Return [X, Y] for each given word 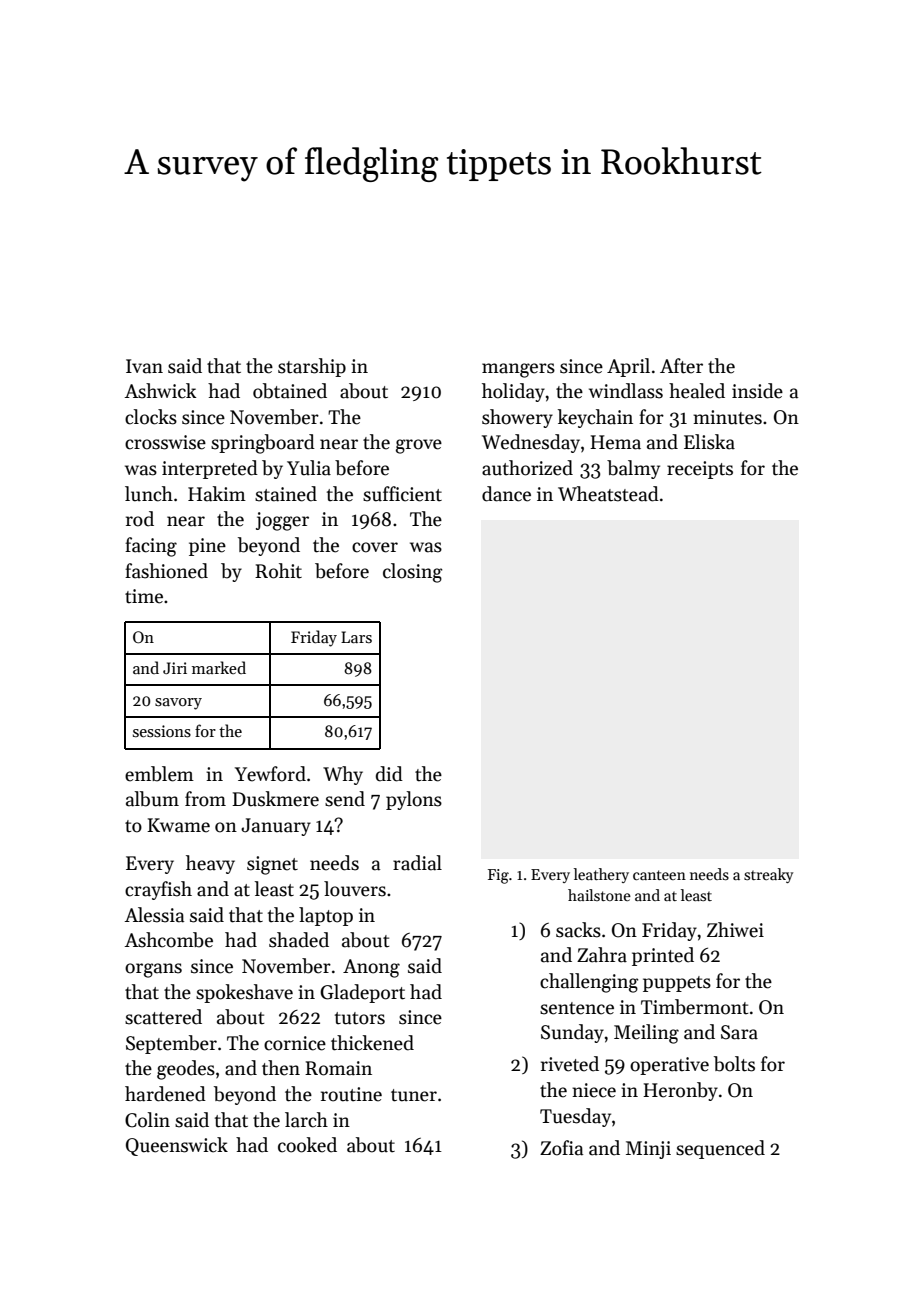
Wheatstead [608, 494]
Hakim [217, 494]
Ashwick [160, 391]
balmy [633, 469]
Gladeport [362, 993]
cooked [307, 1145]
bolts [734, 1064]
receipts [700, 470]
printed [663, 956]
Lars [356, 637]
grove [419, 446]
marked [219, 667]
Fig [498, 876]
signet [272, 865]
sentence [577, 1008]
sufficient [402, 494]
